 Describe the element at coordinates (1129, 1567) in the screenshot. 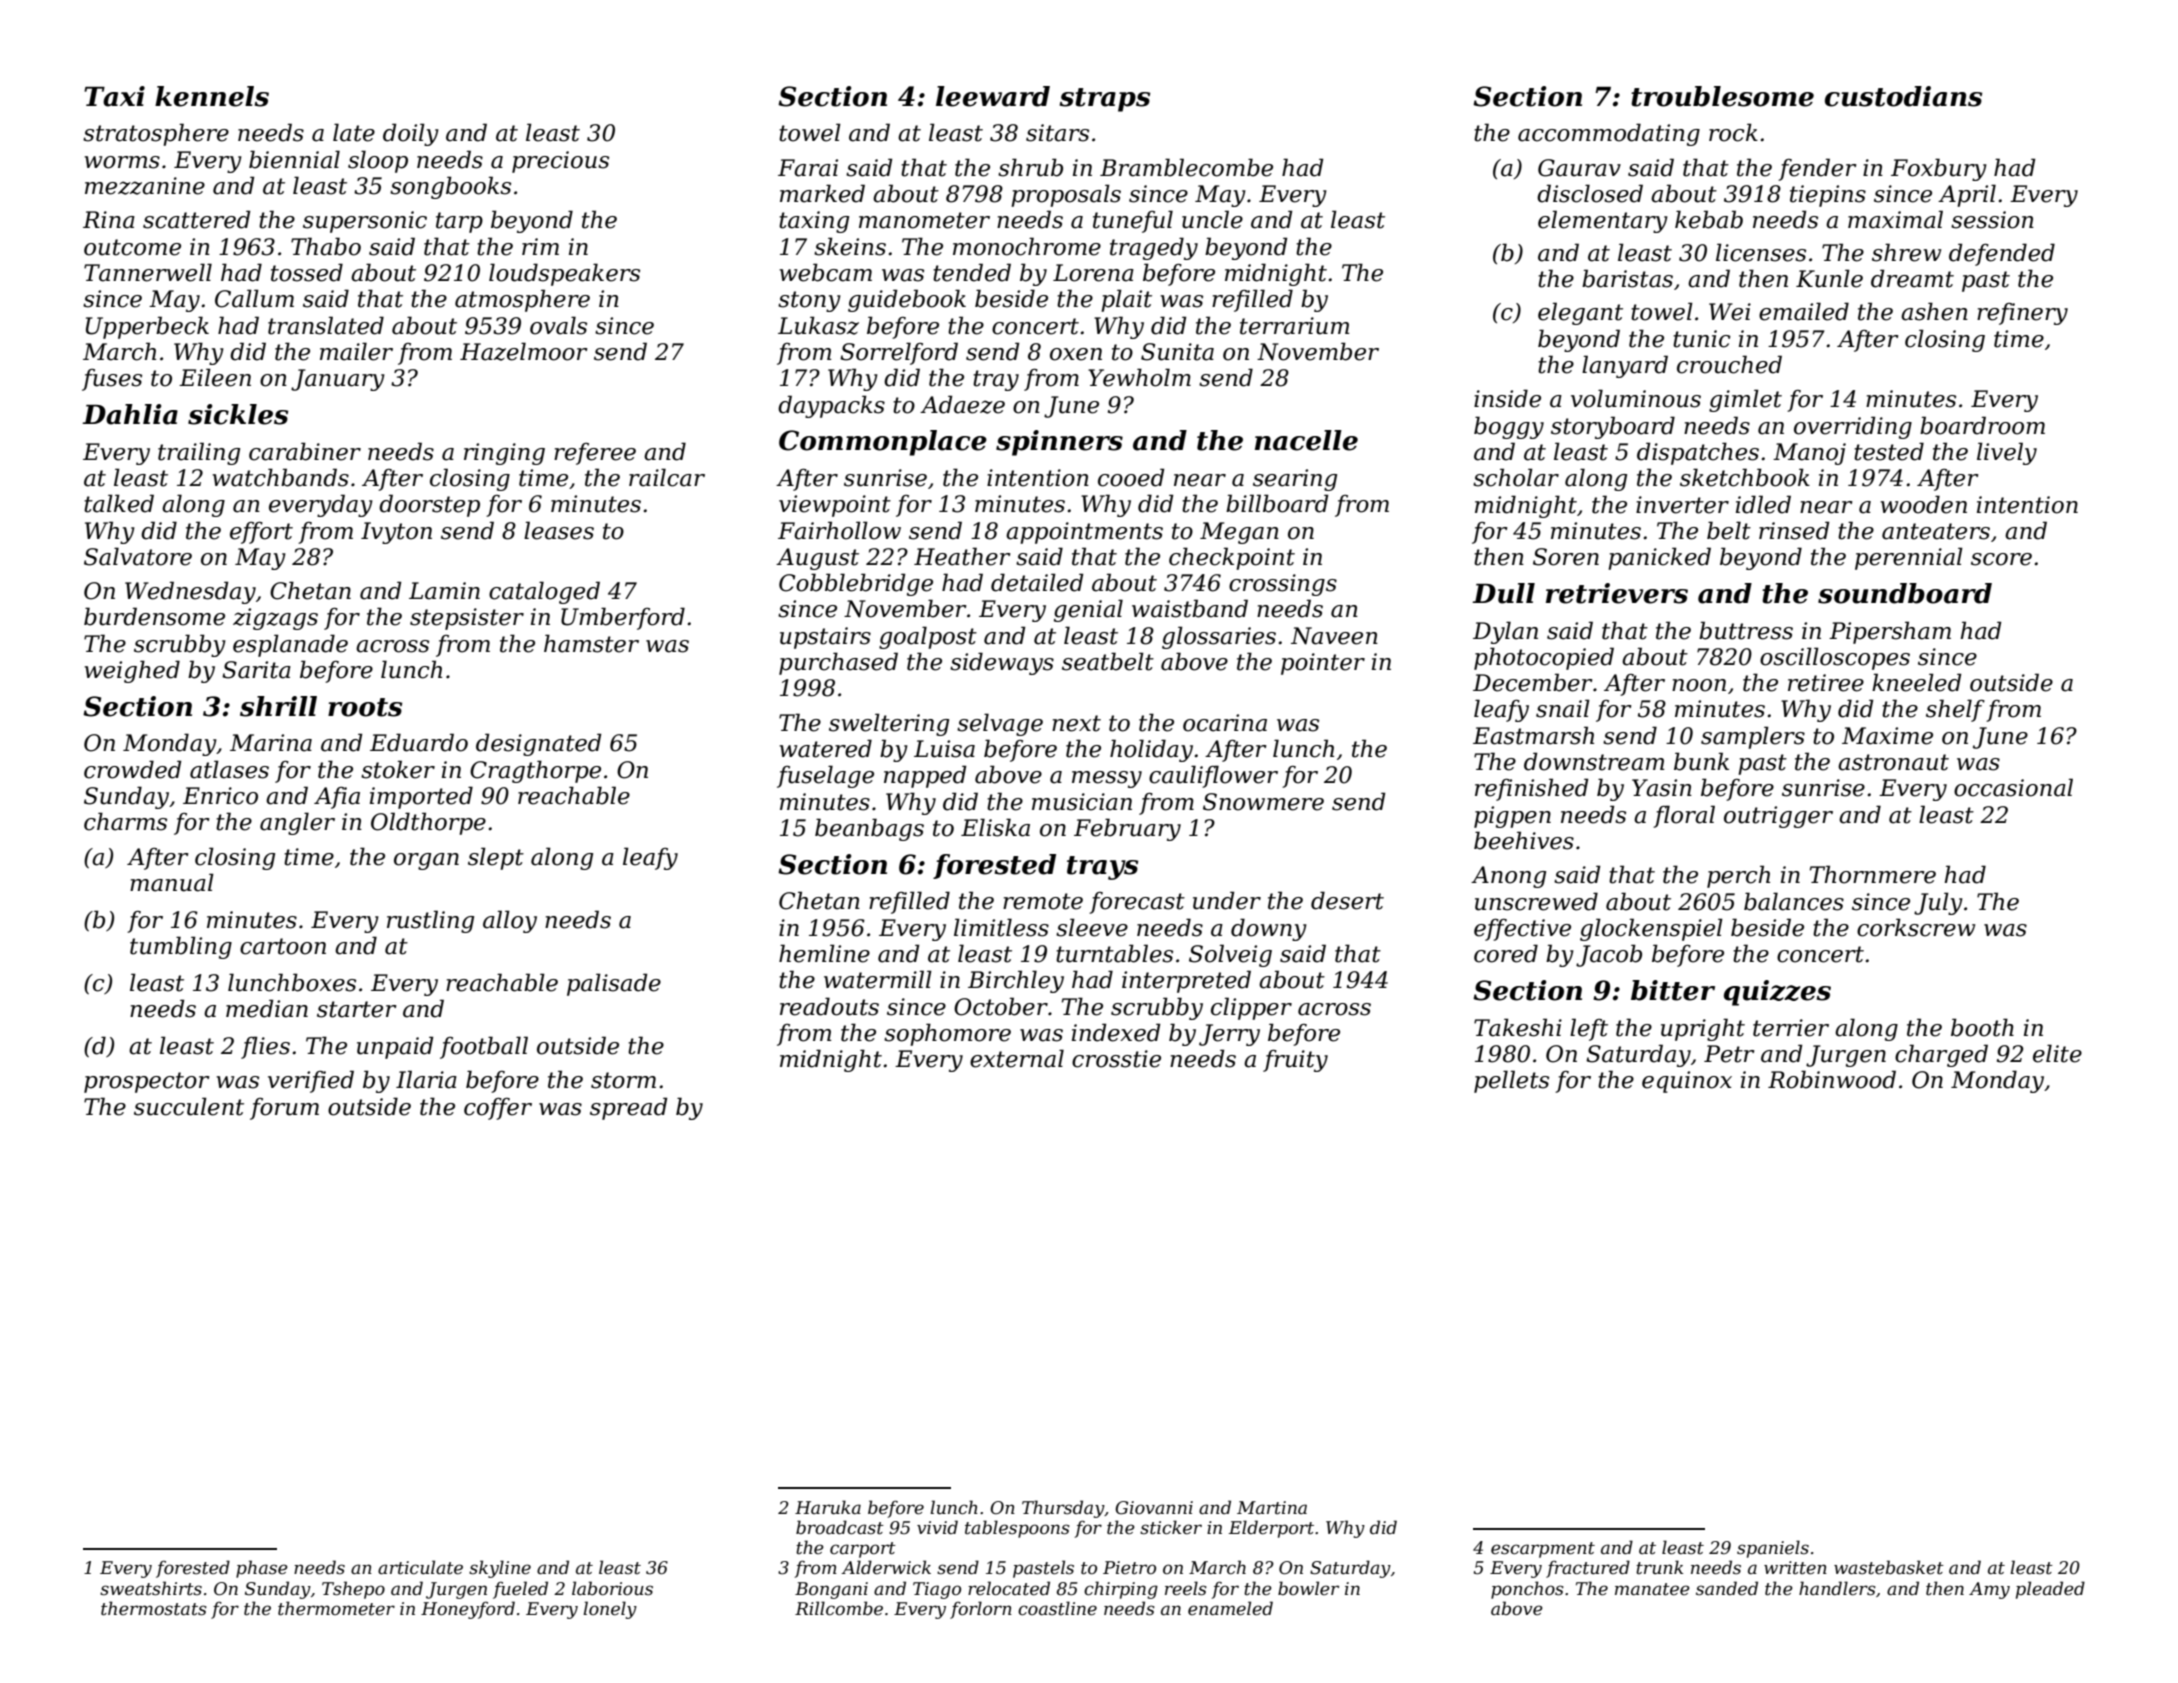

I see `Pietro` at that location.
